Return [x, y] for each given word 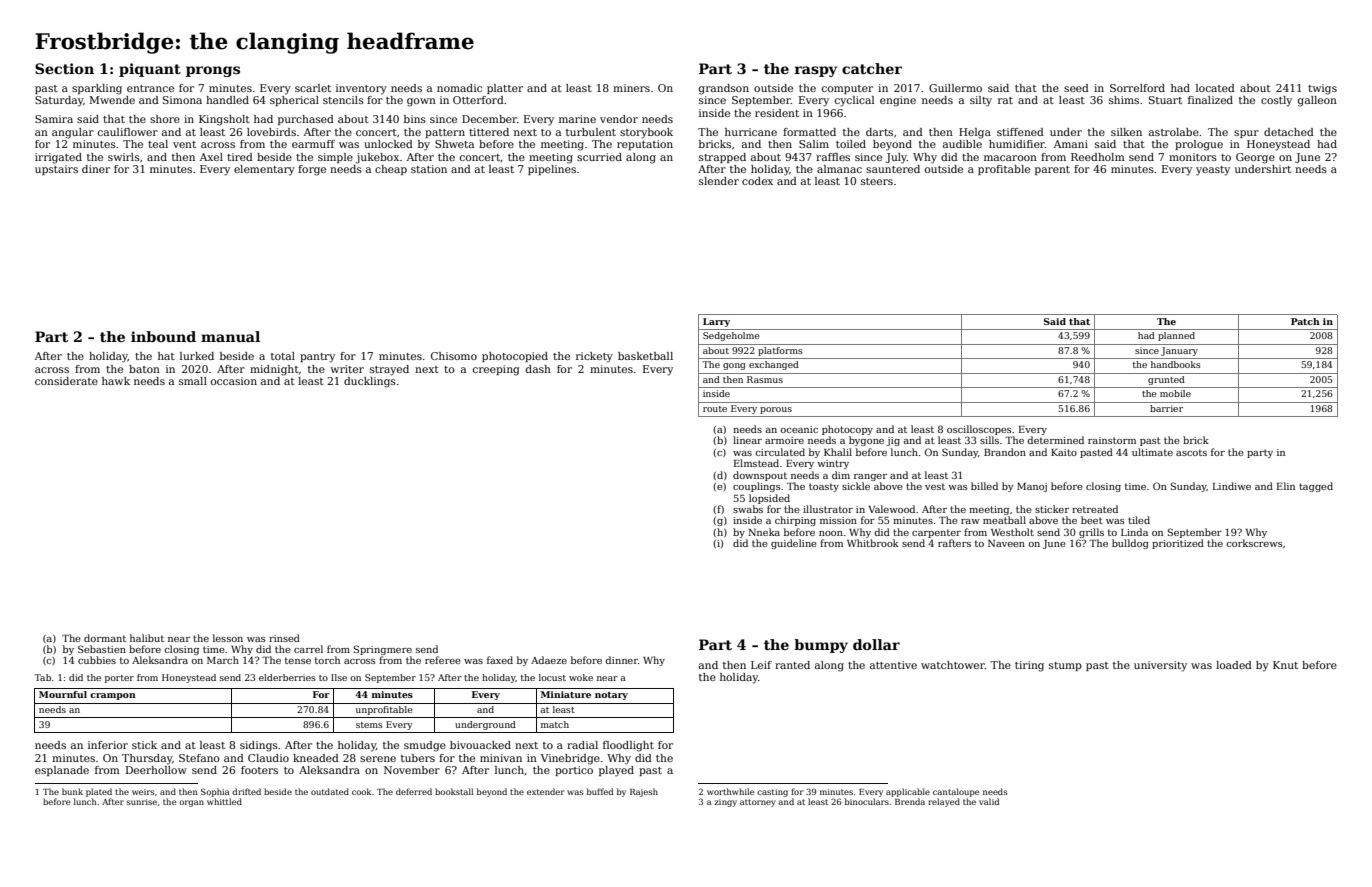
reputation [645, 145]
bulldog [1130, 544]
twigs [1322, 89]
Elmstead [756, 463]
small [193, 381]
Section [64, 68]
